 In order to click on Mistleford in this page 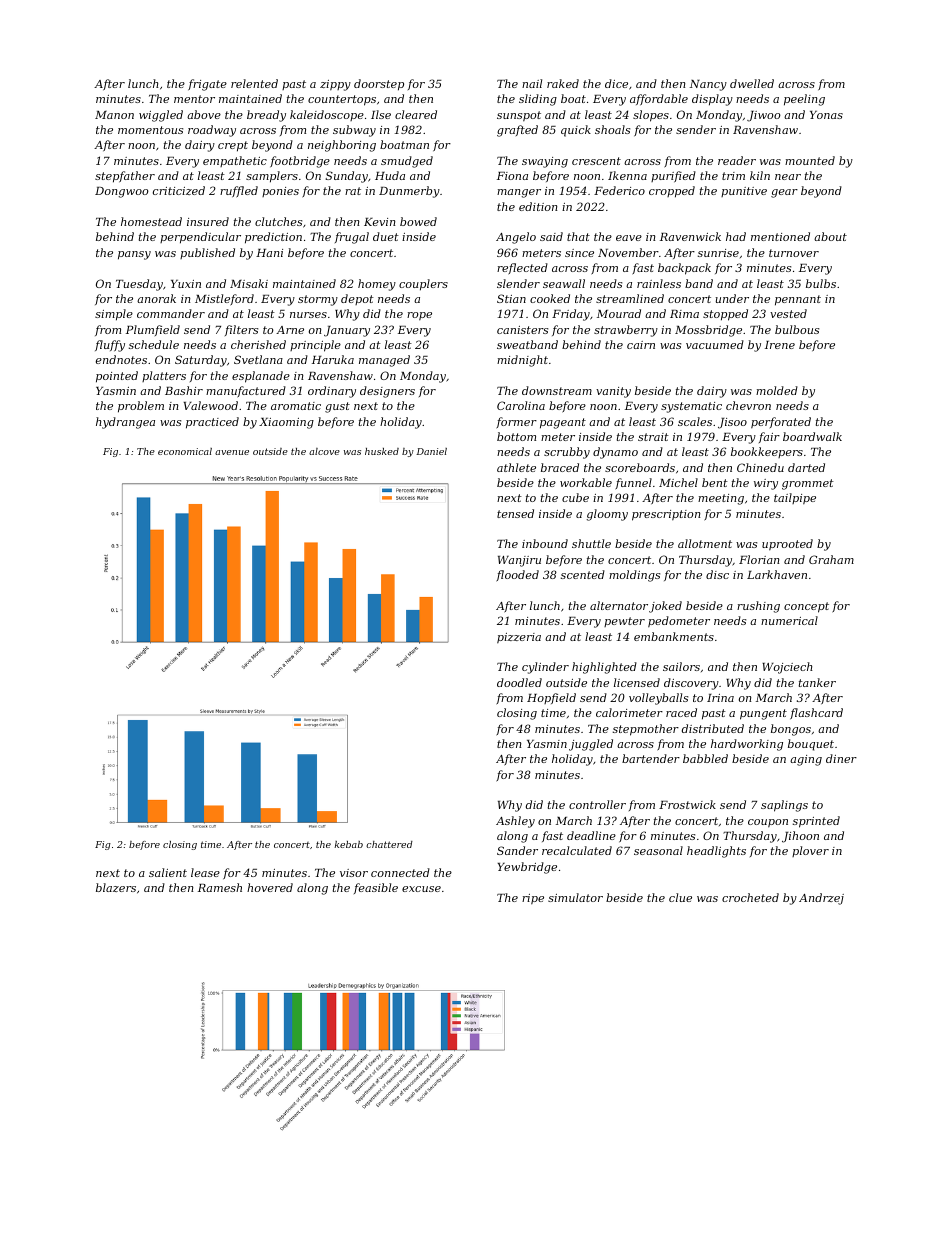, I will do `click(224, 300)`.
